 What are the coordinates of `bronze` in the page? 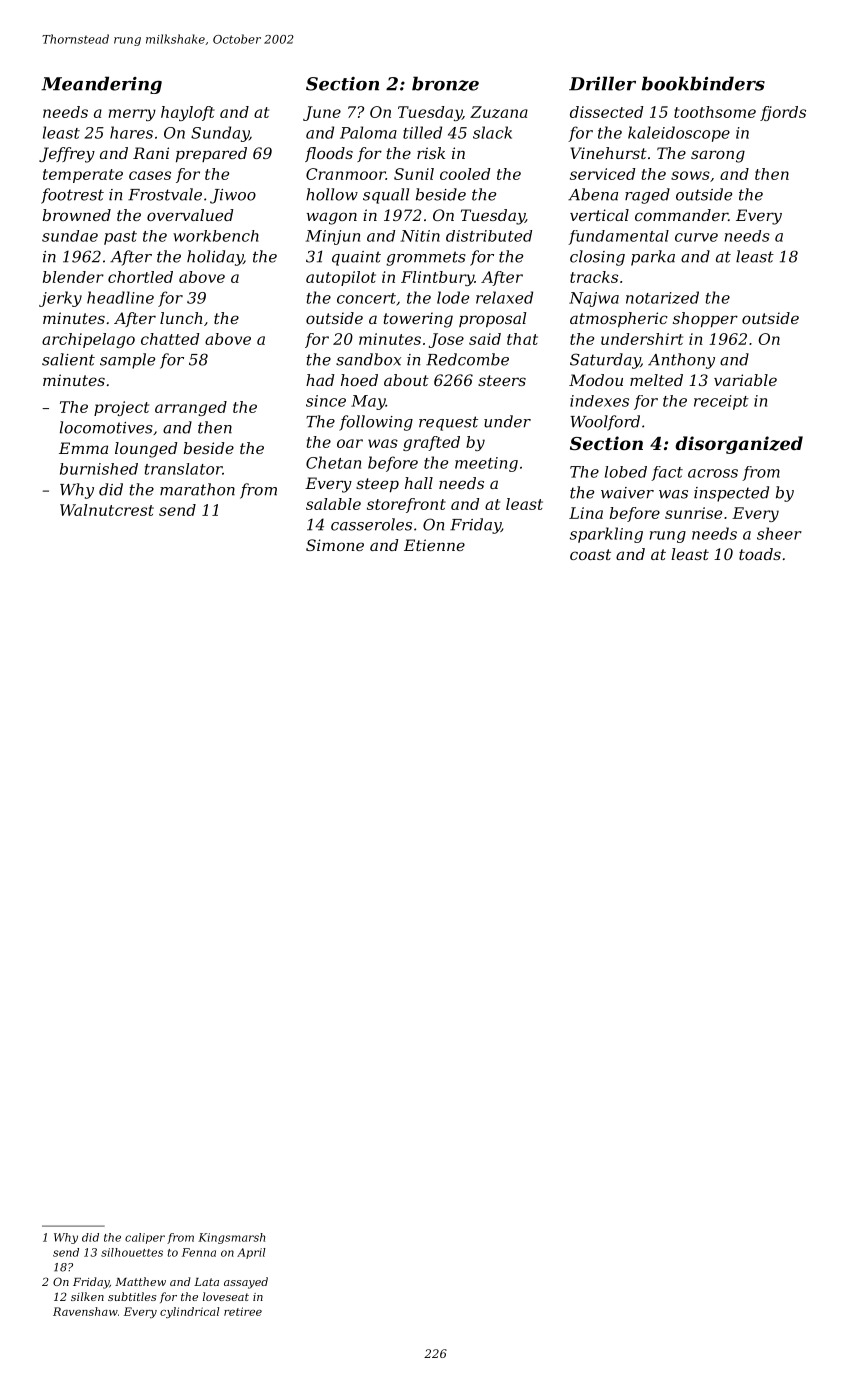 It's located at (445, 83).
